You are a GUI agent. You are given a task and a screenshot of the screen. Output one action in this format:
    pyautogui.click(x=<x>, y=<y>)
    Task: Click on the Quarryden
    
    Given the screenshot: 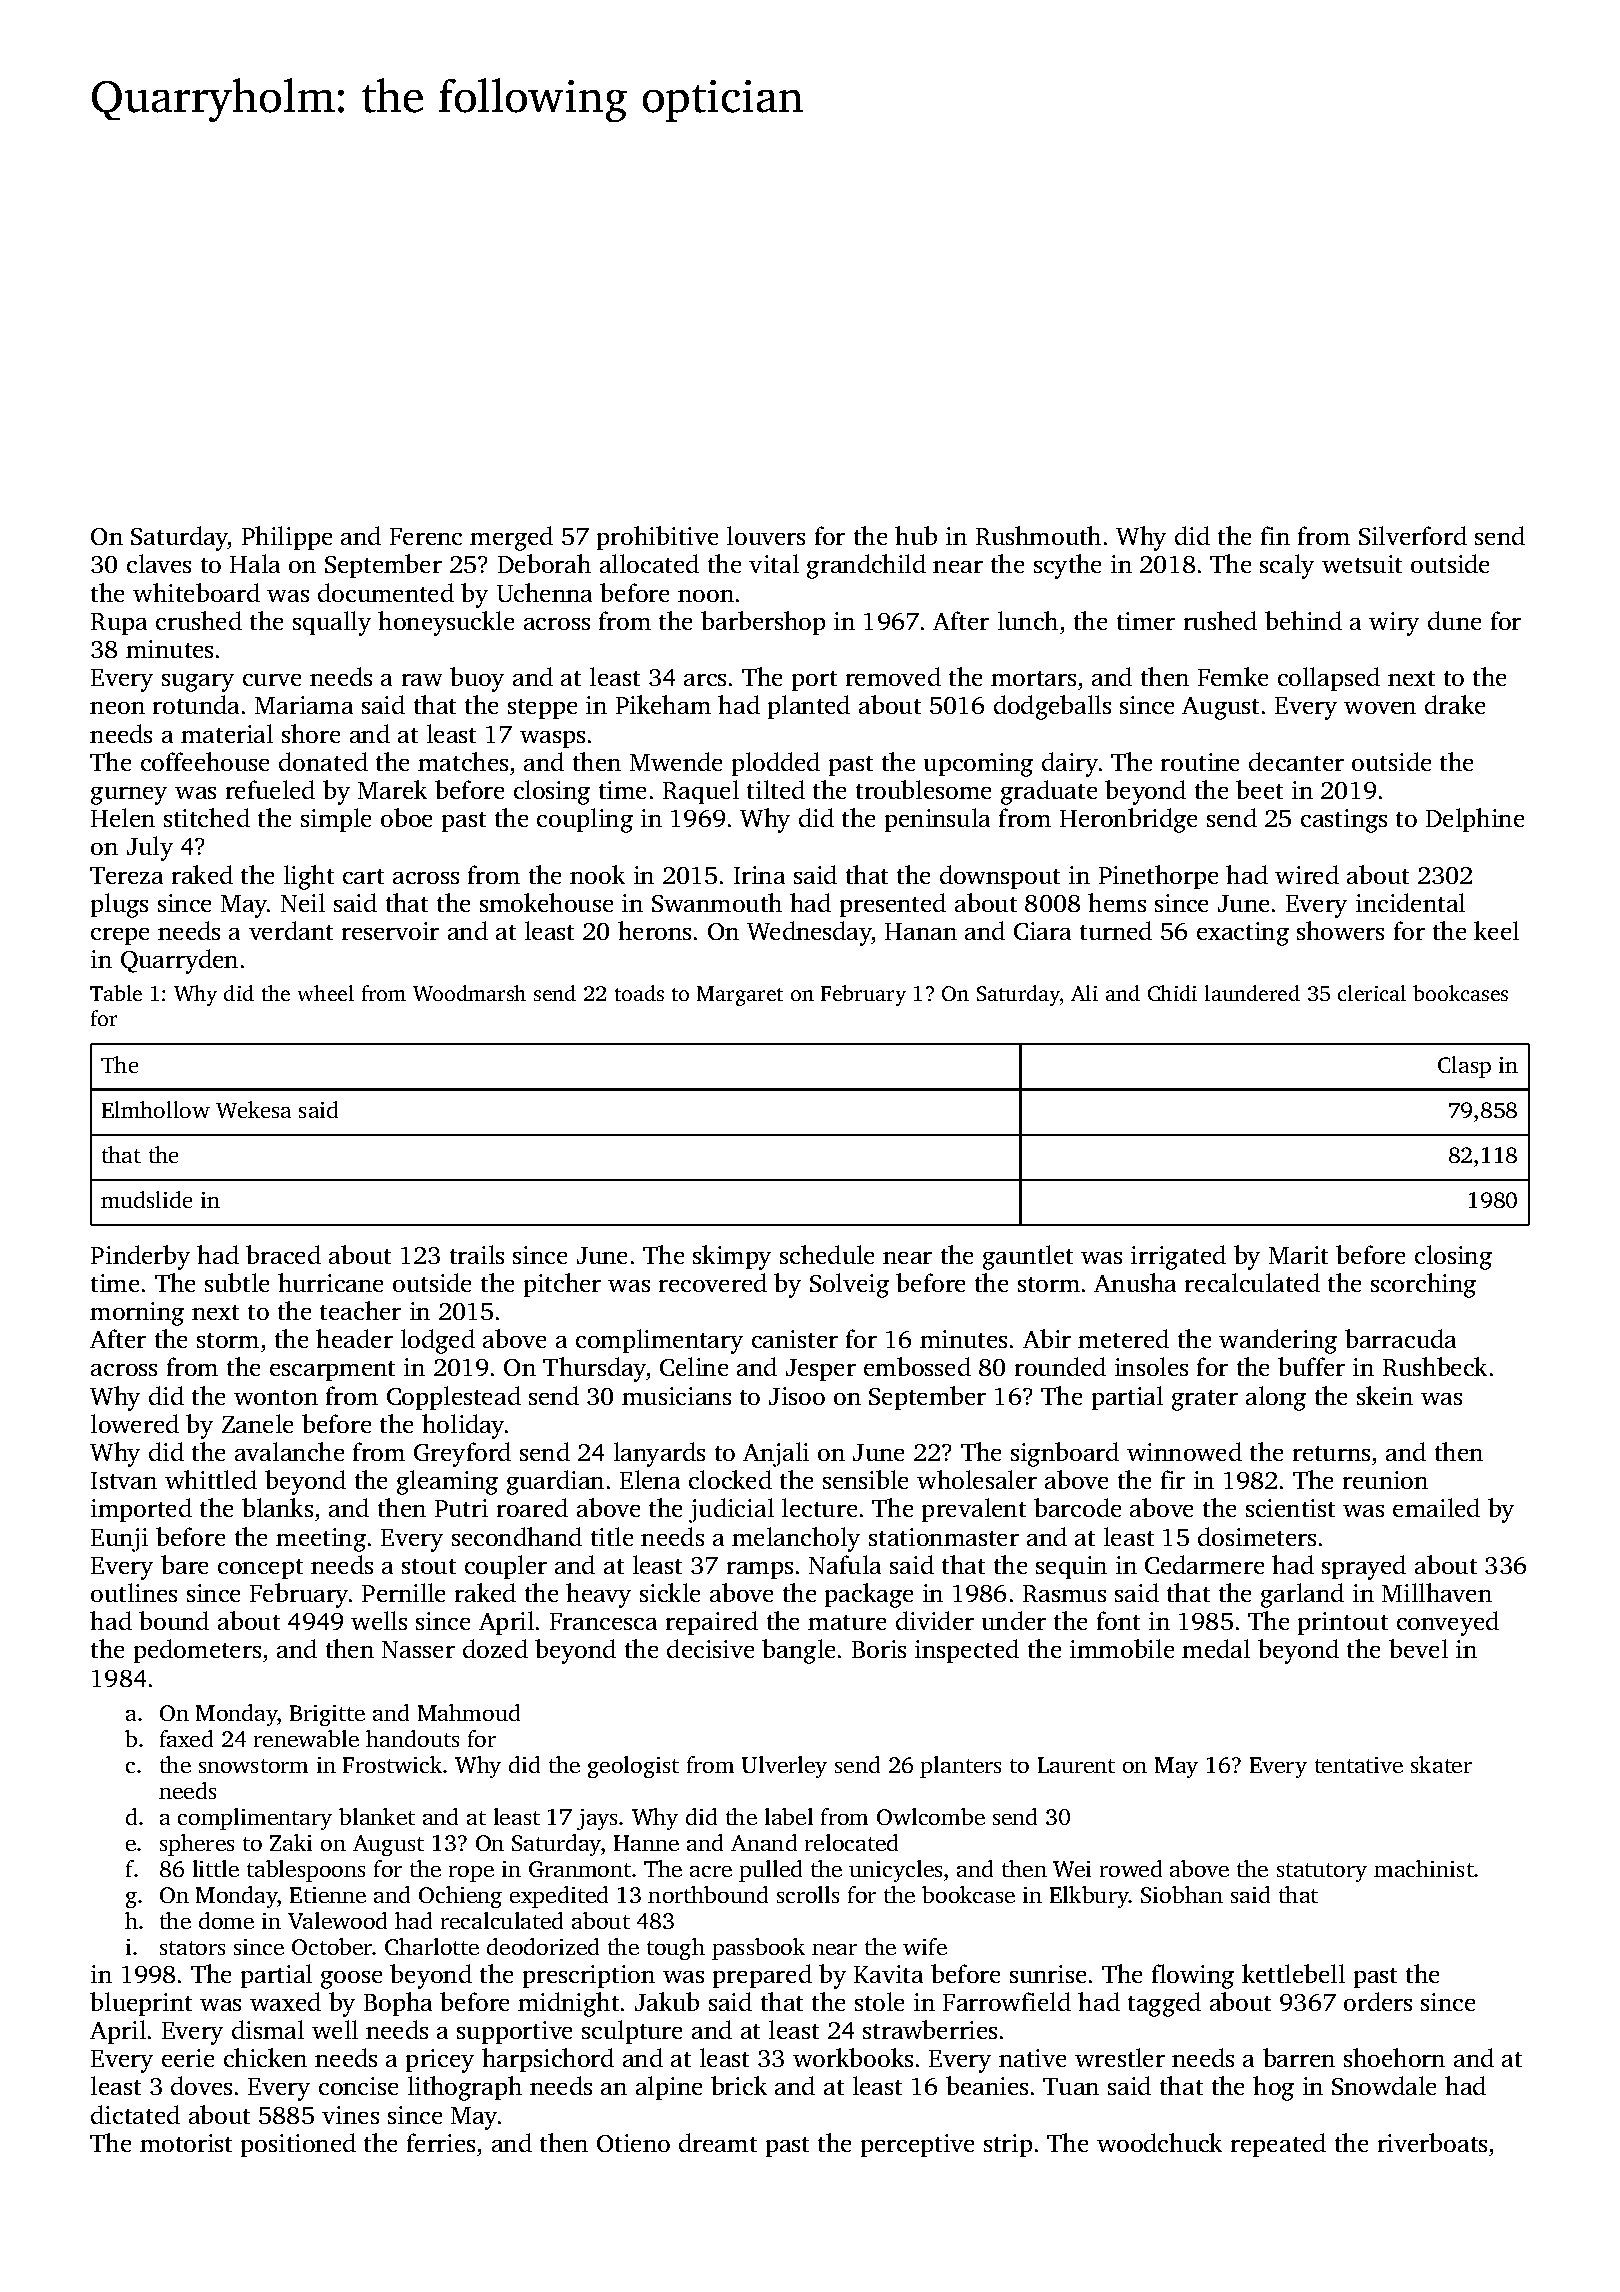 What is the action you would take?
    pyautogui.click(x=179, y=961)
